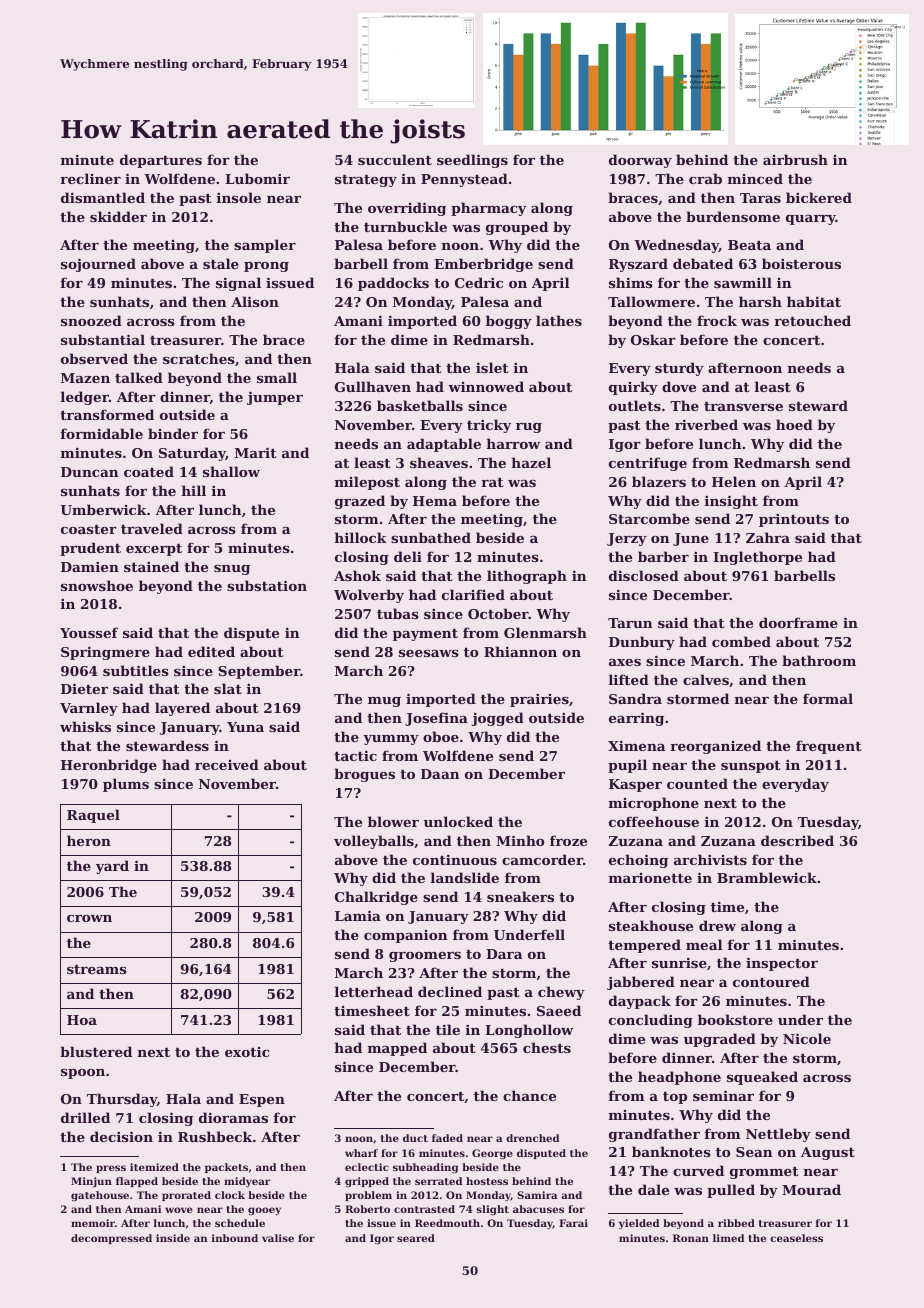 The width and height of the screenshot is (924, 1308). I want to click on departures, so click(161, 161).
